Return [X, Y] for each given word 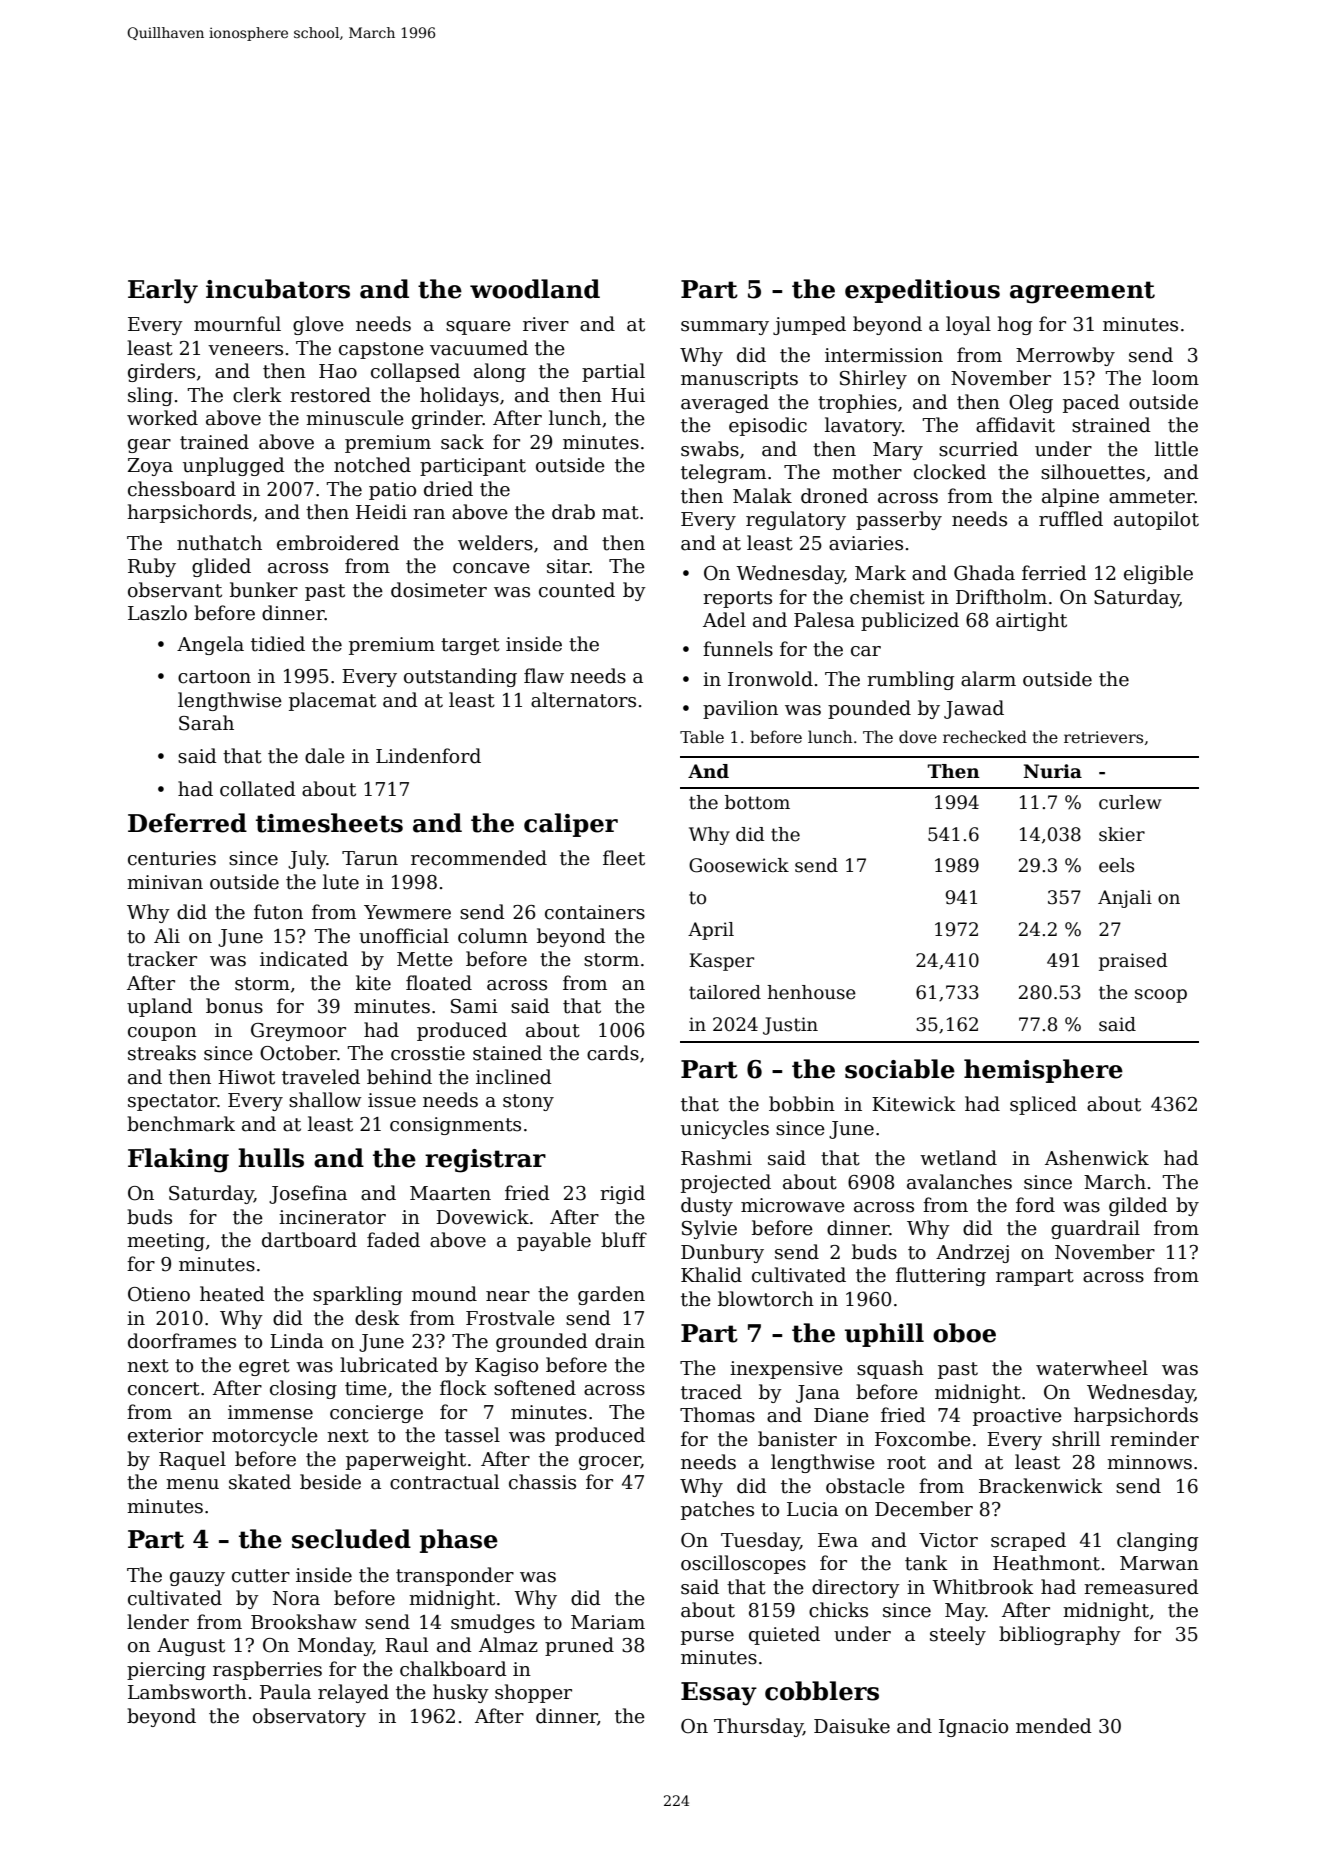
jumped [809, 325]
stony [528, 1102]
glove [318, 325]
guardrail [1095, 1229]
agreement [1082, 292]
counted [577, 590]
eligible [1158, 574]
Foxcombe [923, 1439]
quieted [784, 1635]
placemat [332, 701]
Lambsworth [187, 1692]
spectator [172, 1102]
